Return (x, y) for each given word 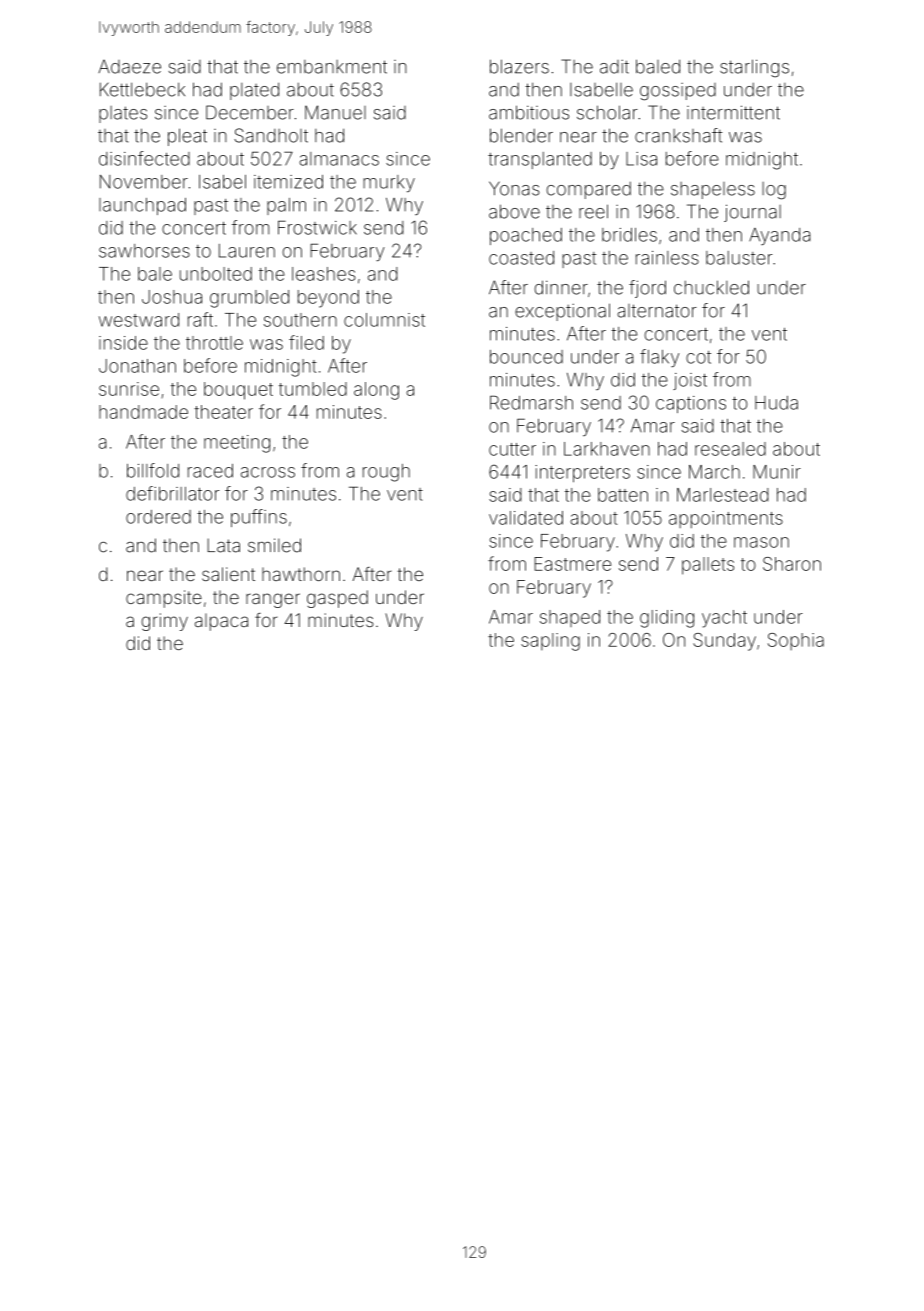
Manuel (335, 112)
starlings (754, 68)
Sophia (796, 641)
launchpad (142, 206)
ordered (158, 517)
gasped (337, 599)
